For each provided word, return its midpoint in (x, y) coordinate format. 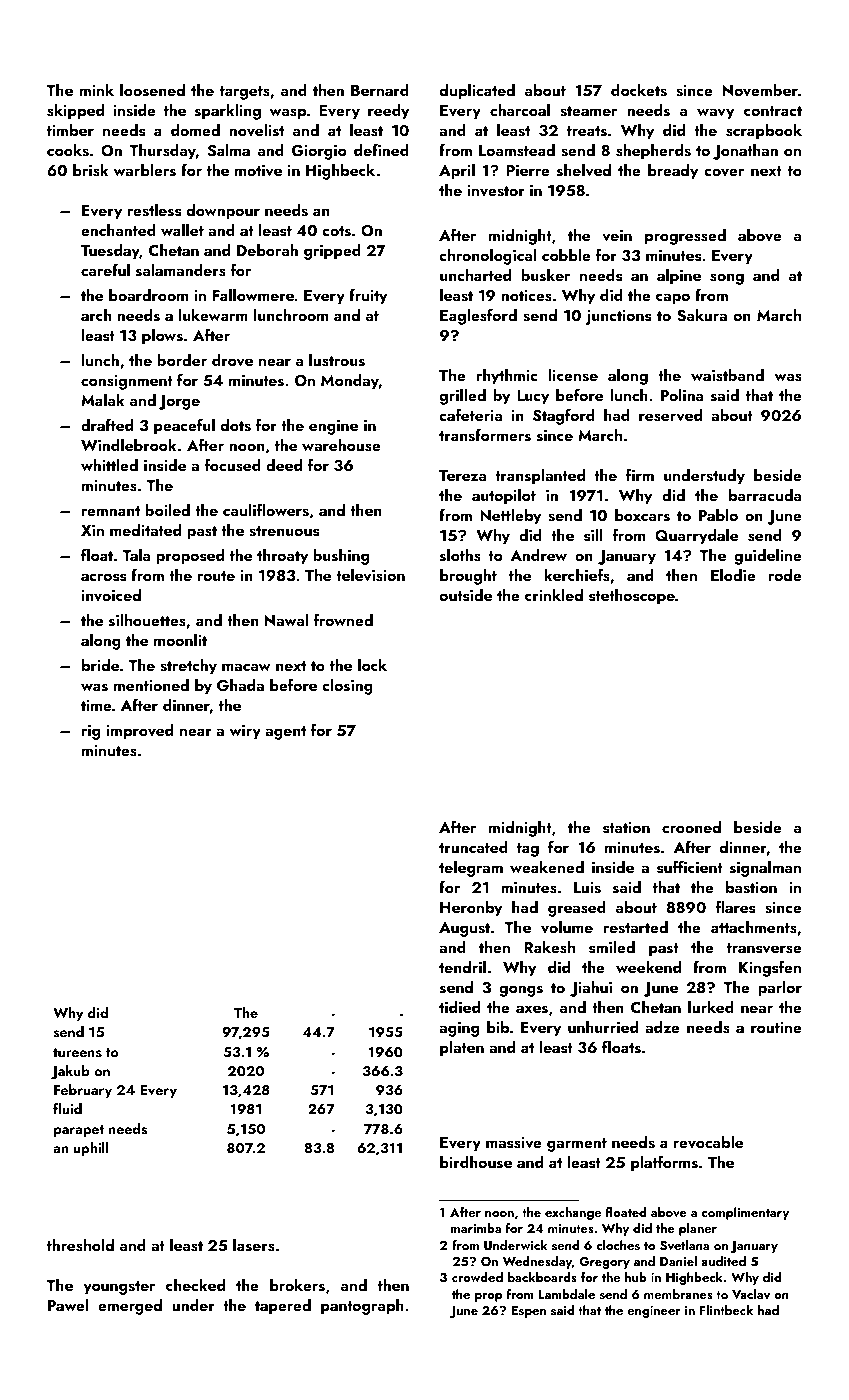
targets (245, 93)
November (760, 90)
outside (466, 595)
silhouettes (147, 620)
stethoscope (632, 597)
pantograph (362, 1307)
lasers (254, 1245)
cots (336, 231)
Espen (528, 1312)
